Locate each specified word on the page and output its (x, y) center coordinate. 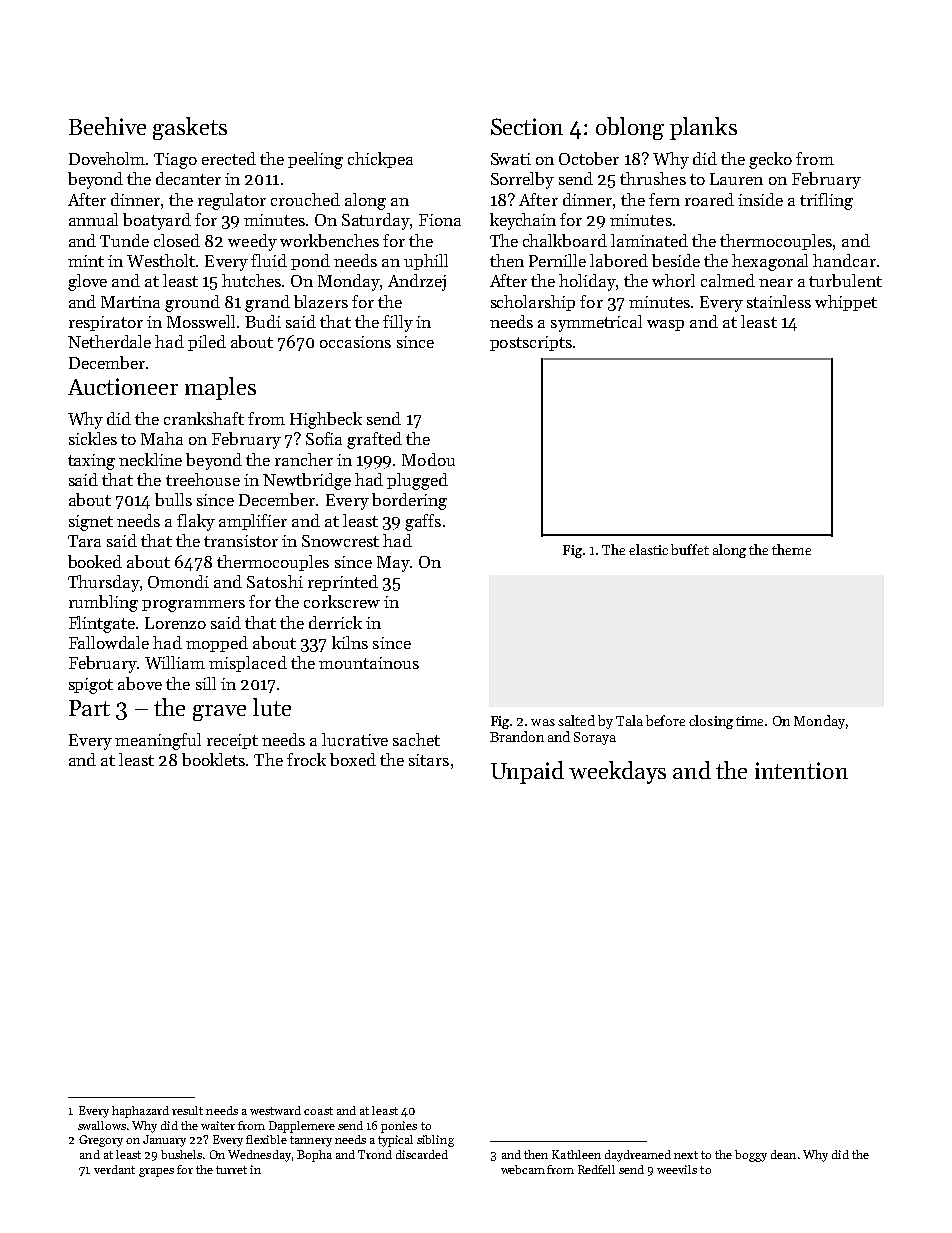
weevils (677, 1169)
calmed (728, 280)
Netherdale (109, 341)
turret (231, 1170)
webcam (523, 1169)
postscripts (531, 343)
